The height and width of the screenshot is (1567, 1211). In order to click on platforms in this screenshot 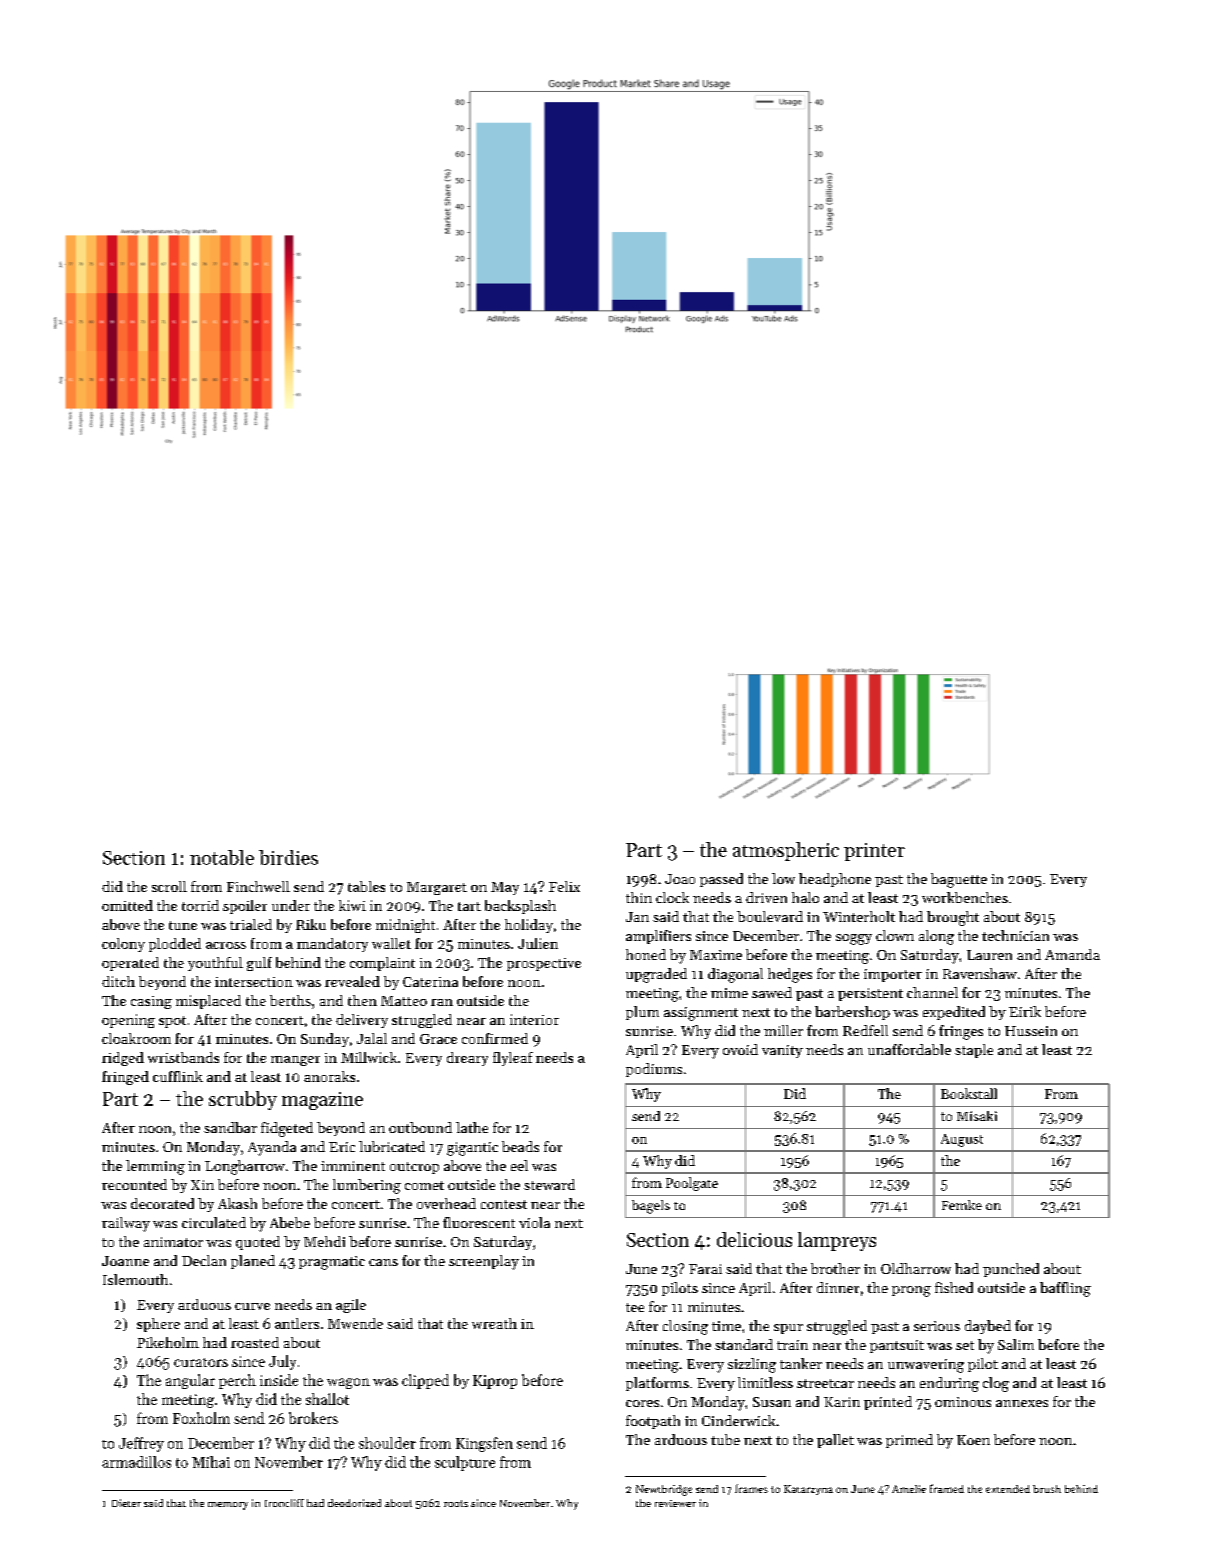, I will do `click(657, 1384)`.
